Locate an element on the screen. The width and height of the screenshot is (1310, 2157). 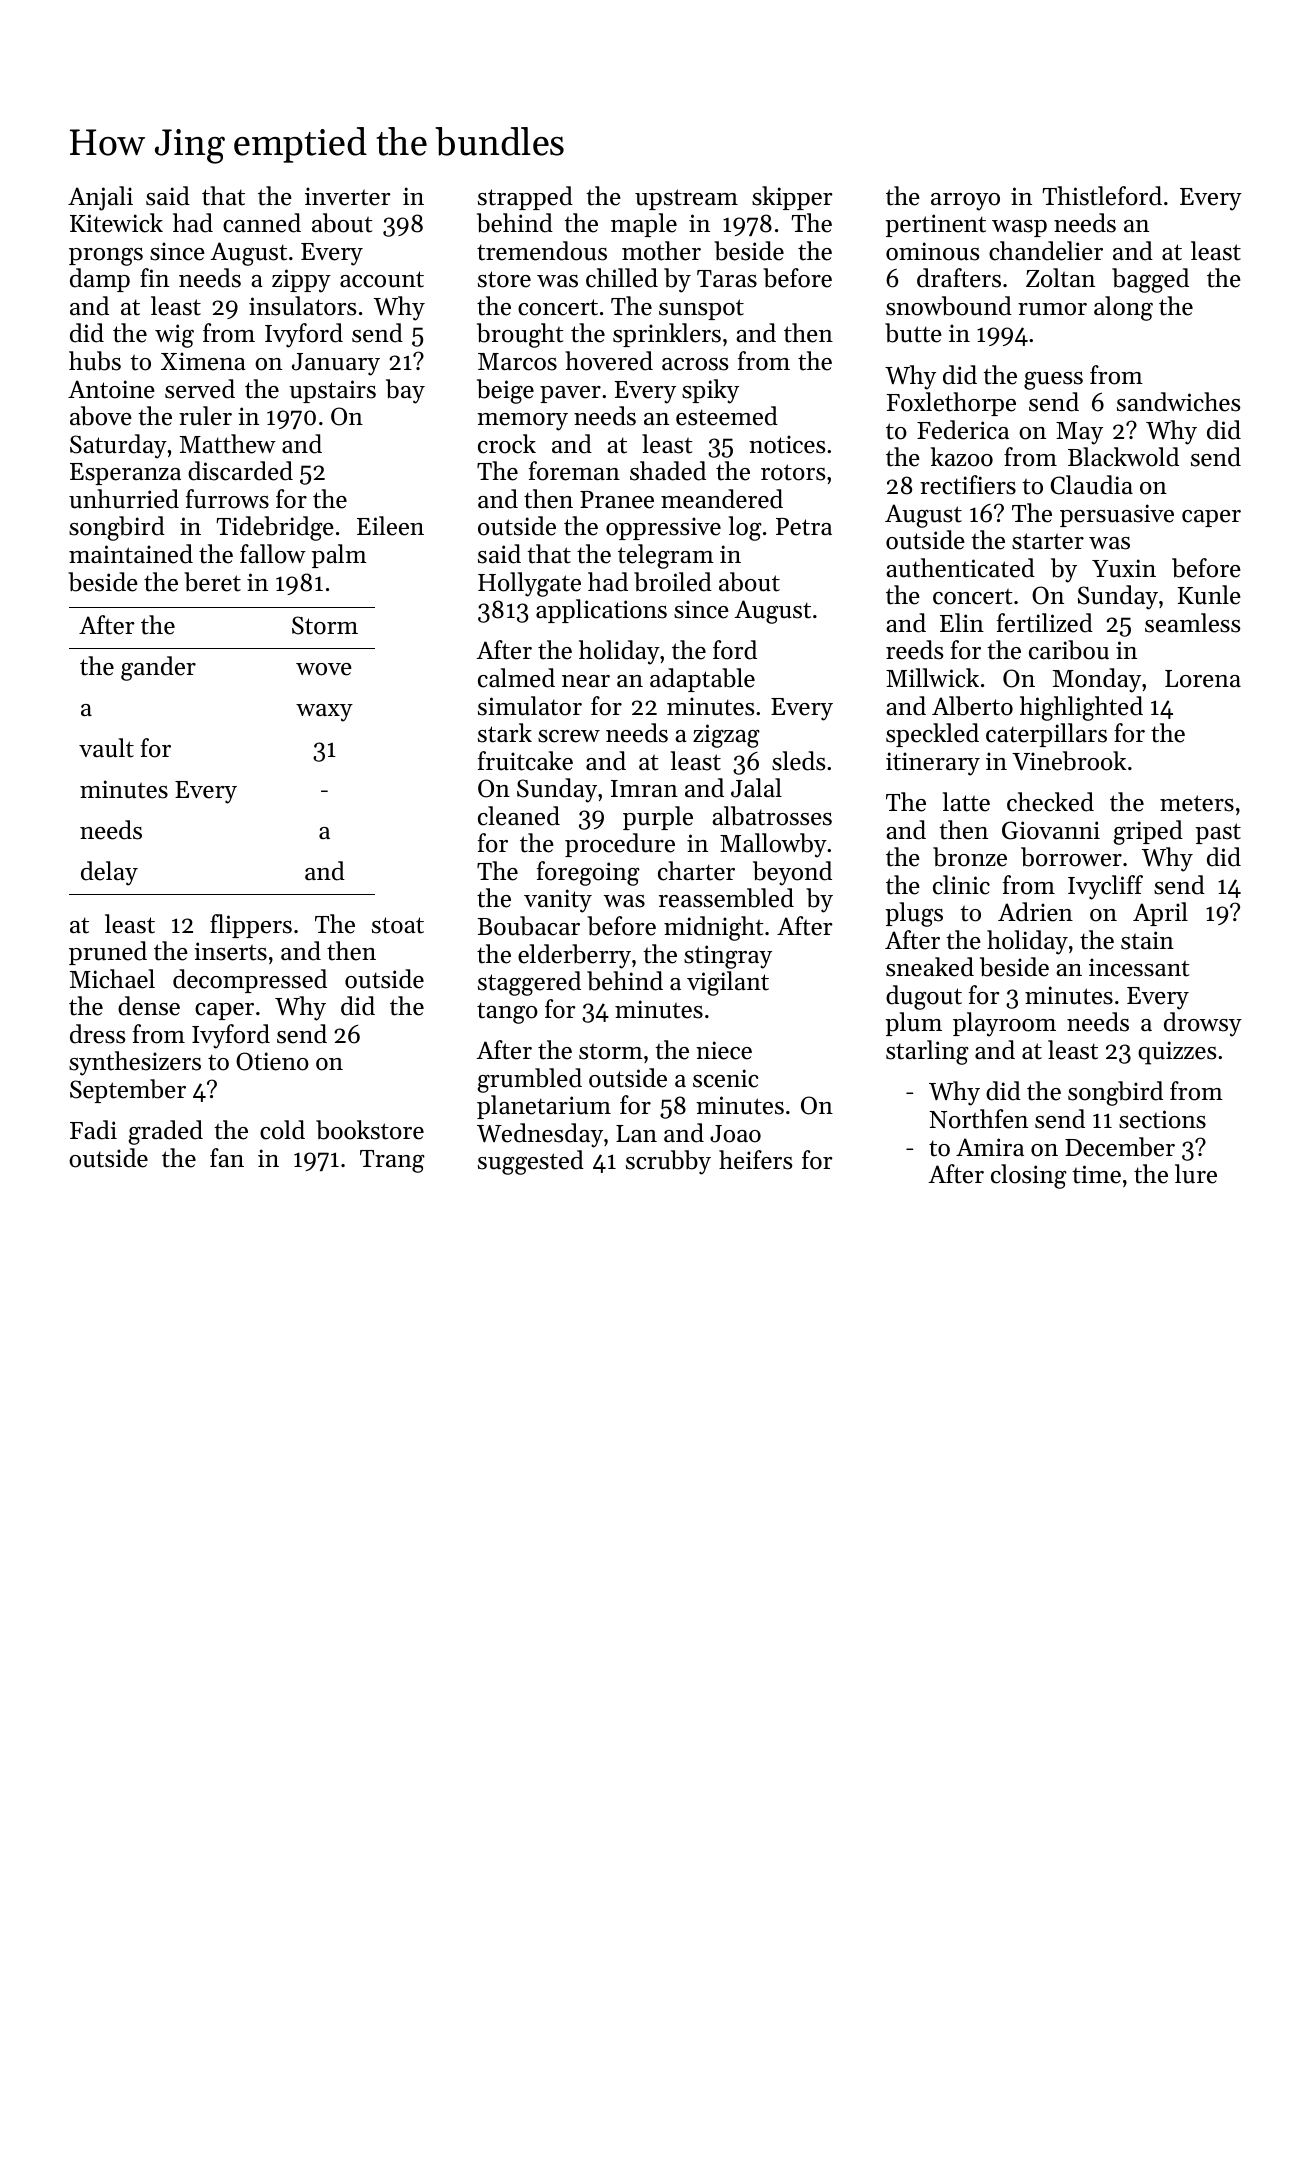
stoat is located at coordinates (398, 925).
